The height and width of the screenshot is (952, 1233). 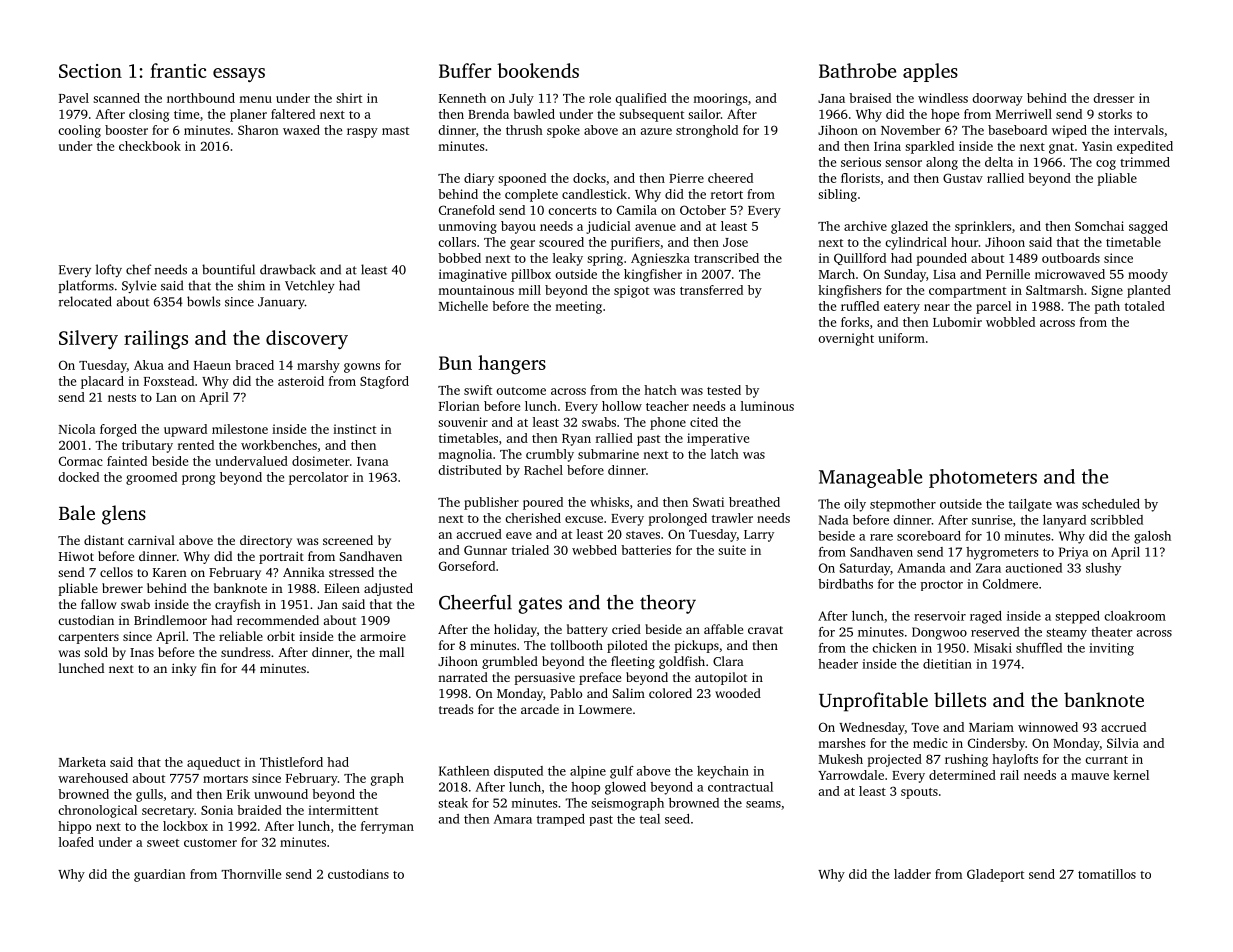 What do you see at coordinates (513, 819) in the screenshot?
I see `Amara` at bounding box center [513, 819].
